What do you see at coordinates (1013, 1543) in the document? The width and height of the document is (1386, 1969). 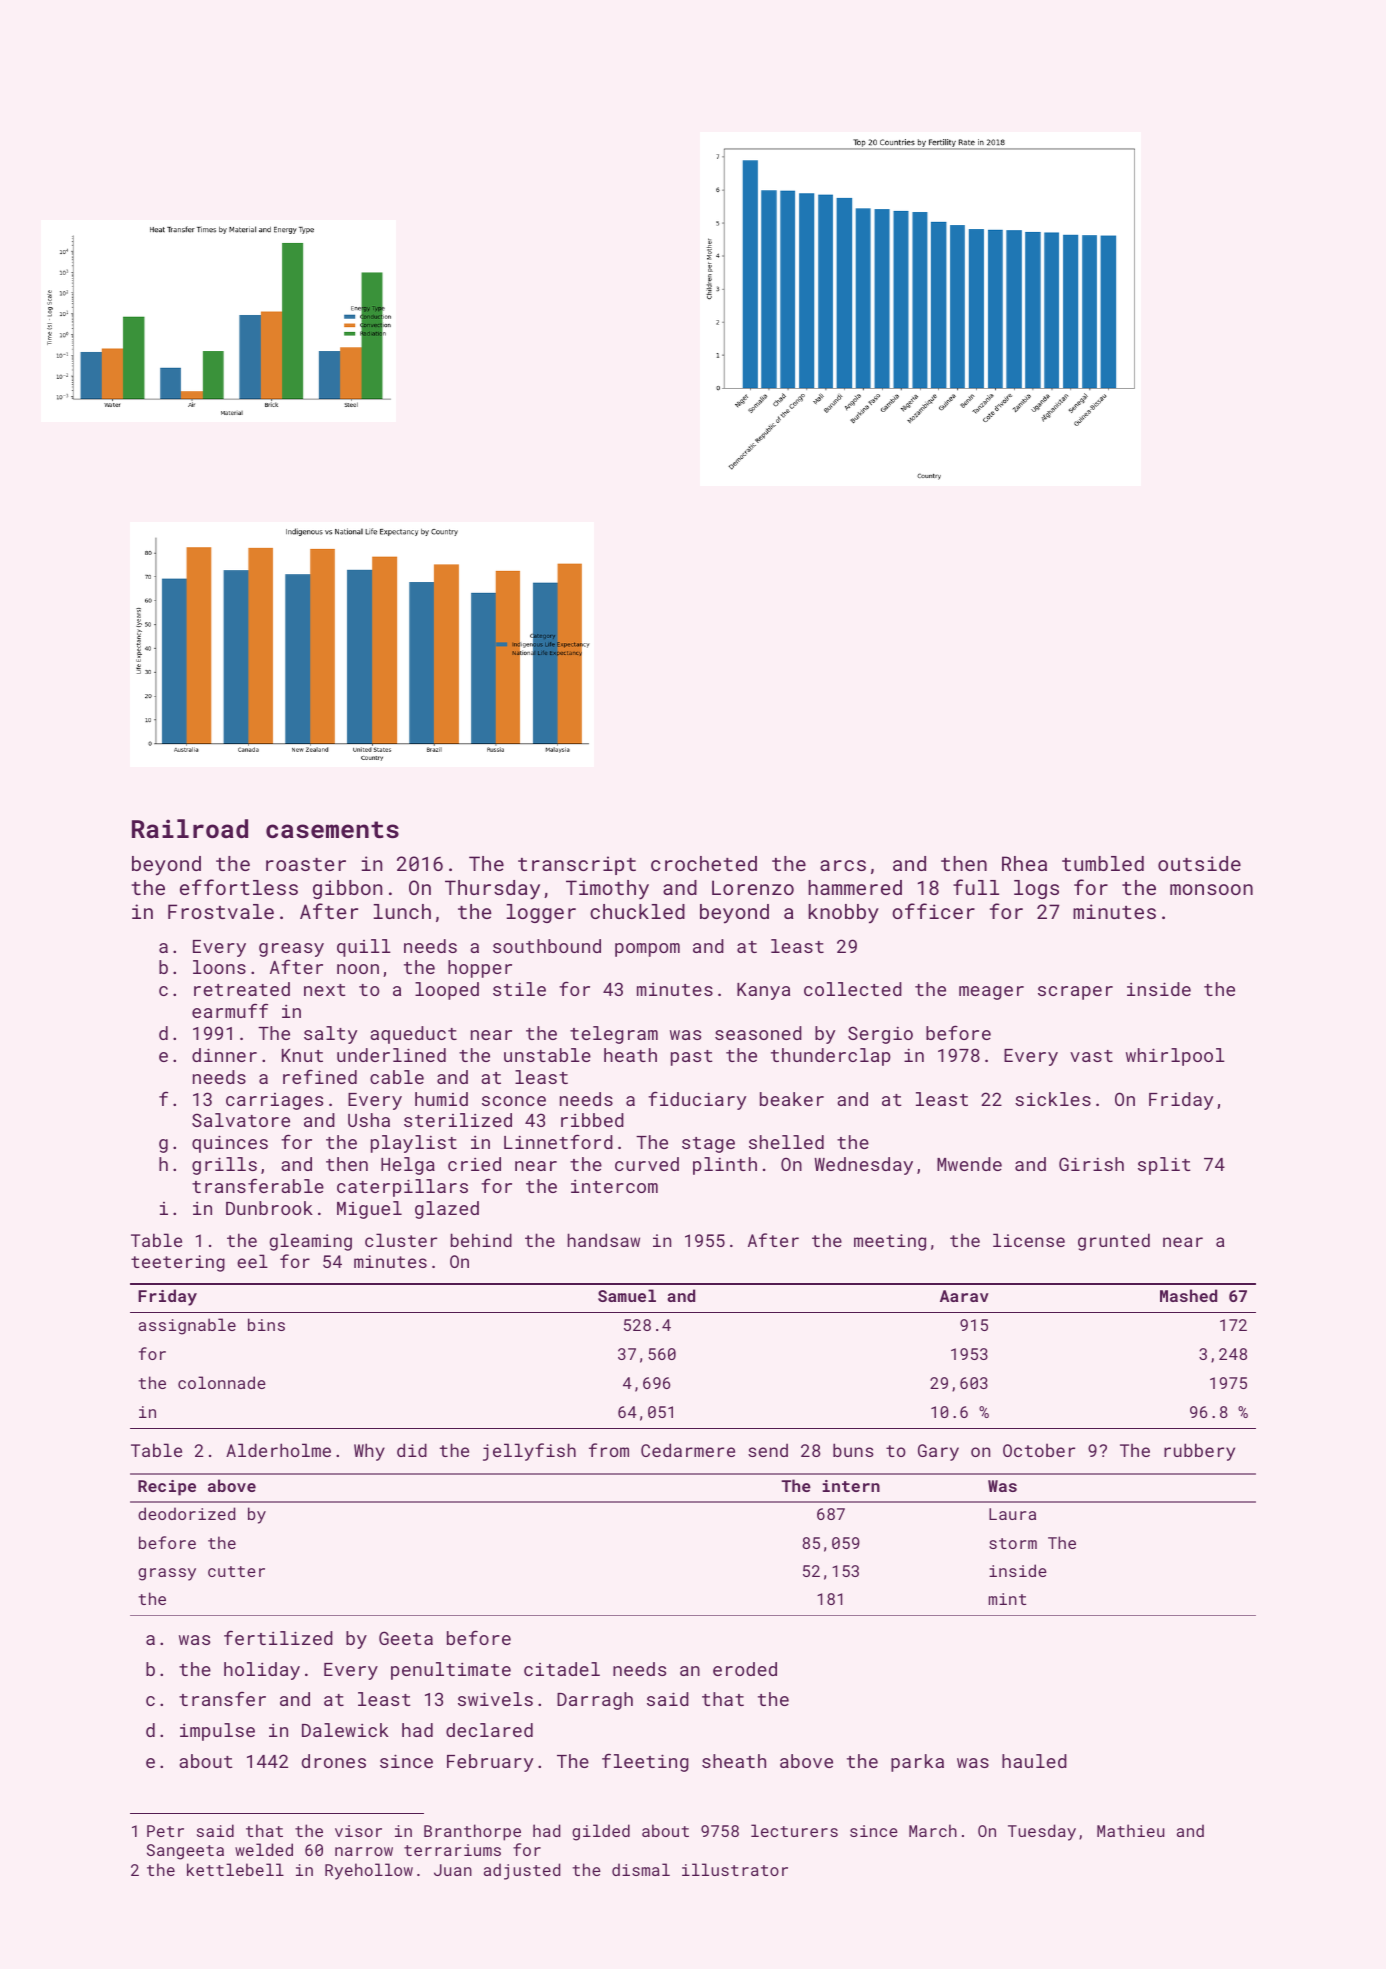 I see `storm` at bounding box center [1013, 1543].
